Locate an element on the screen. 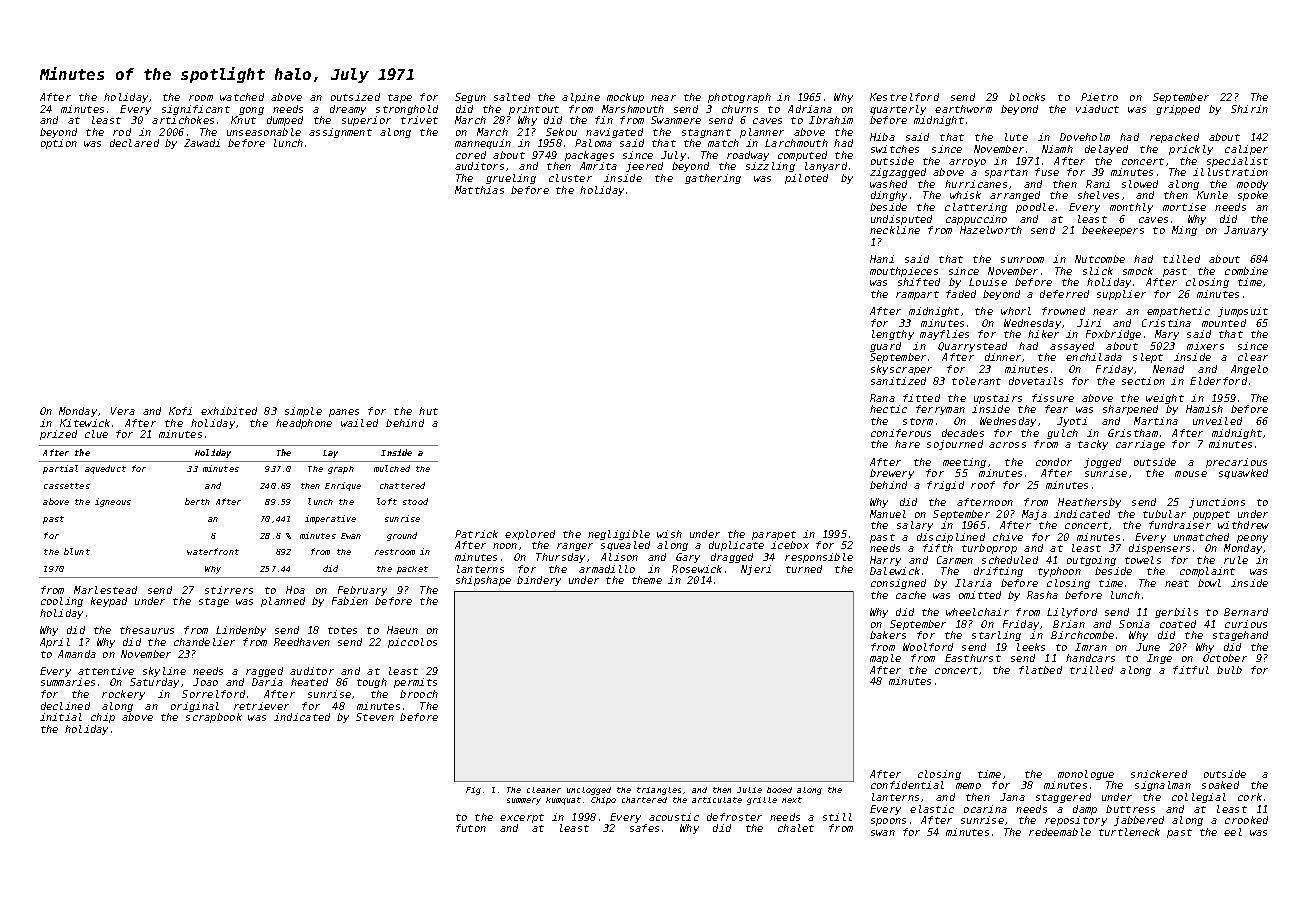 This screenshot has width=1308, height=924. Shirin is located at coordinates (1249, 109).
